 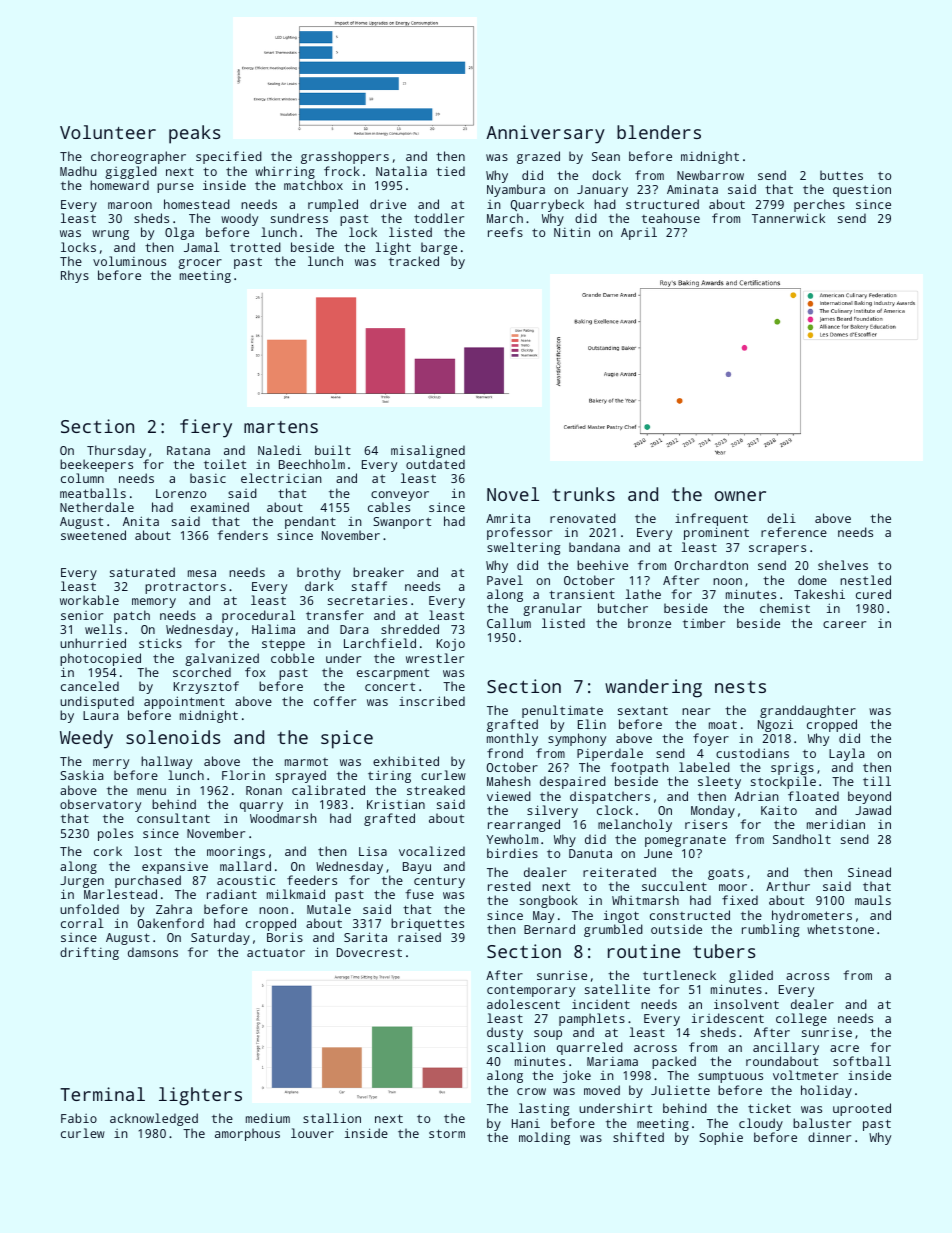 What do you see at coordinates (100, 659) in the page?
I see `photocopied` at bounding box center [100, 659].
